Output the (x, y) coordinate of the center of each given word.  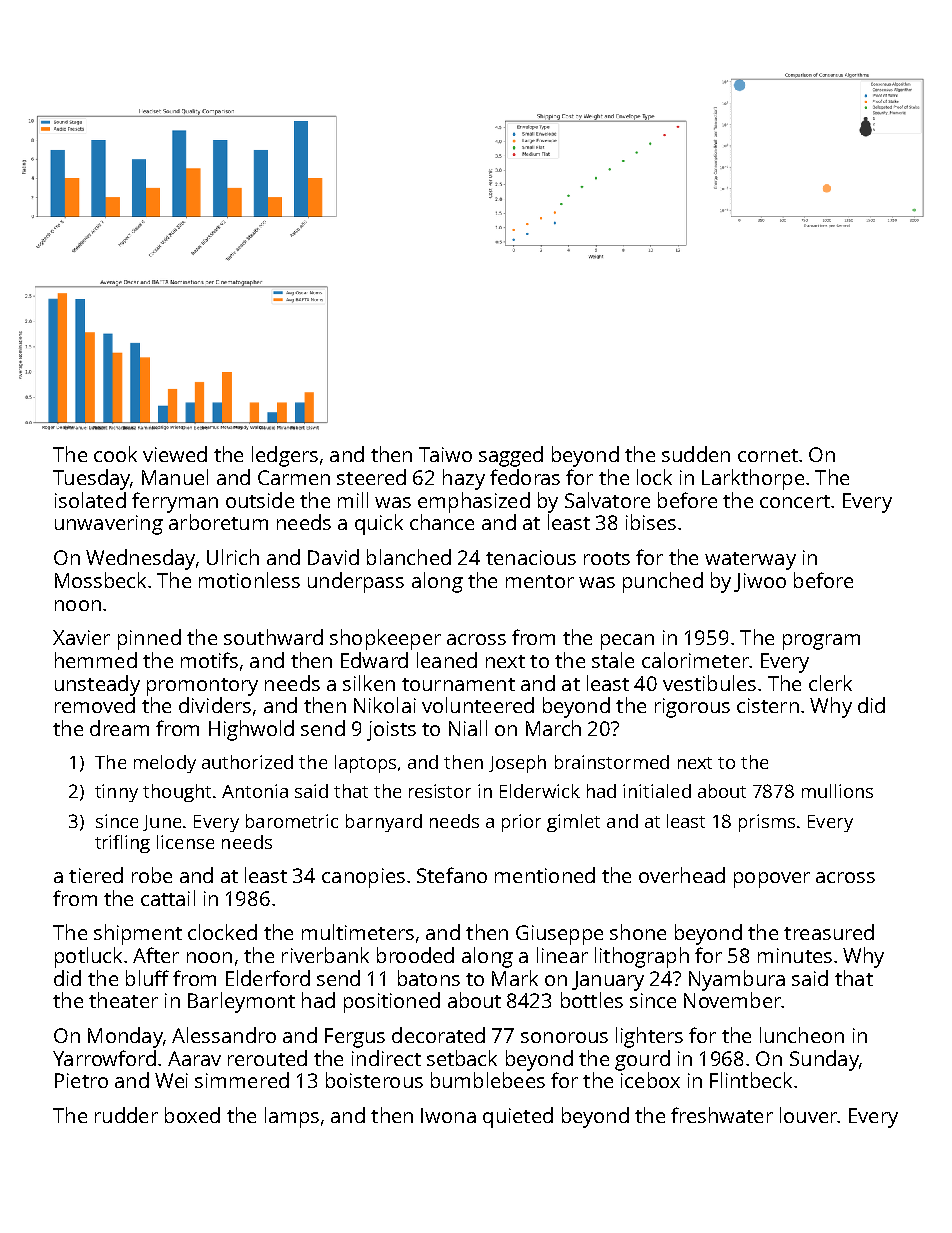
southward (273, 637)
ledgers (285, 456)
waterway (750, 561)
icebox (650, 1080)
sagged (511, 456)
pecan (627, 642)
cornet (768, 455)
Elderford (268, 978)
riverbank (325, 955)
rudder (126, 1115)
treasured (829, 932)
